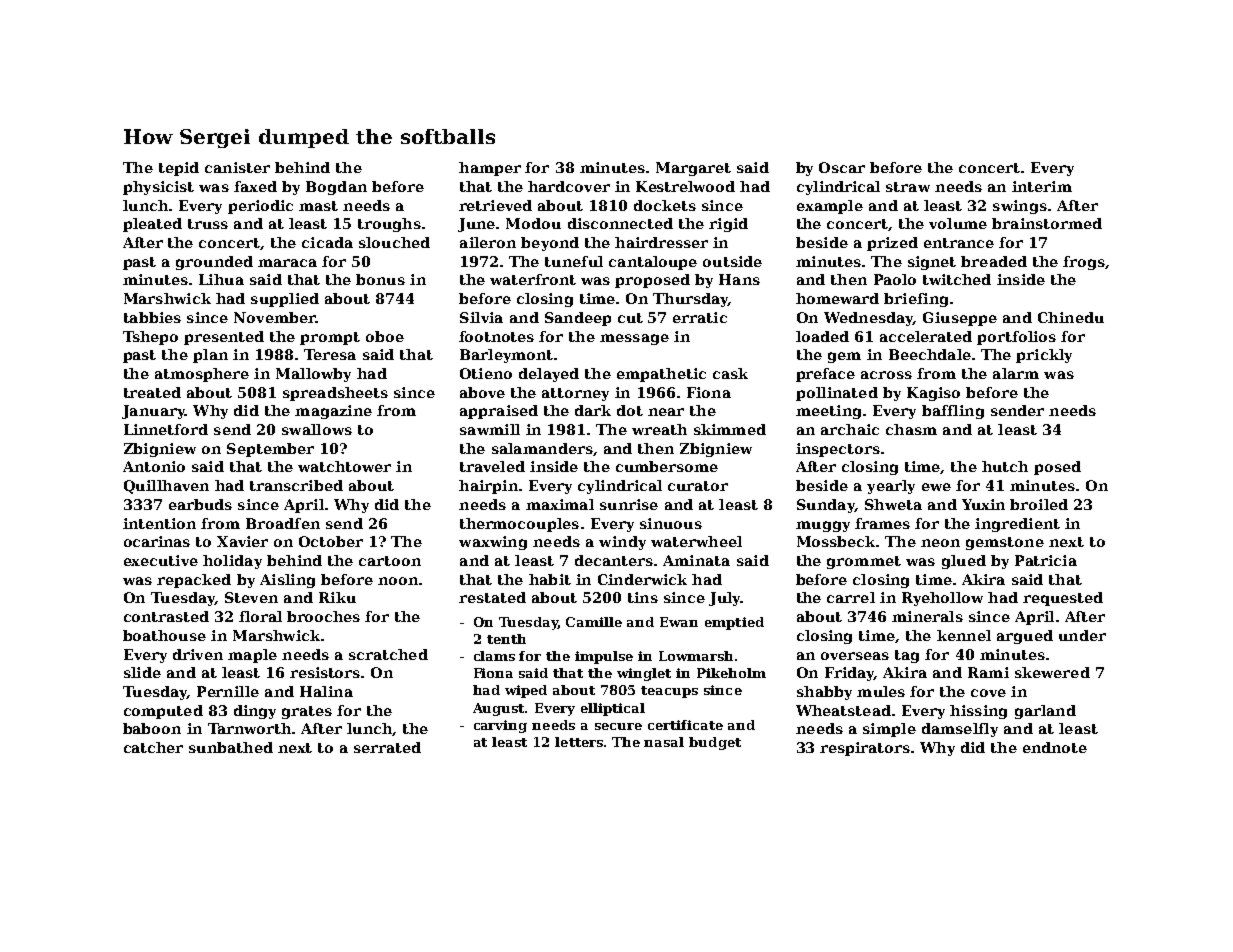  Describe the element at coordinates (496, 336) in the page. I see `footnotes` at that location.
